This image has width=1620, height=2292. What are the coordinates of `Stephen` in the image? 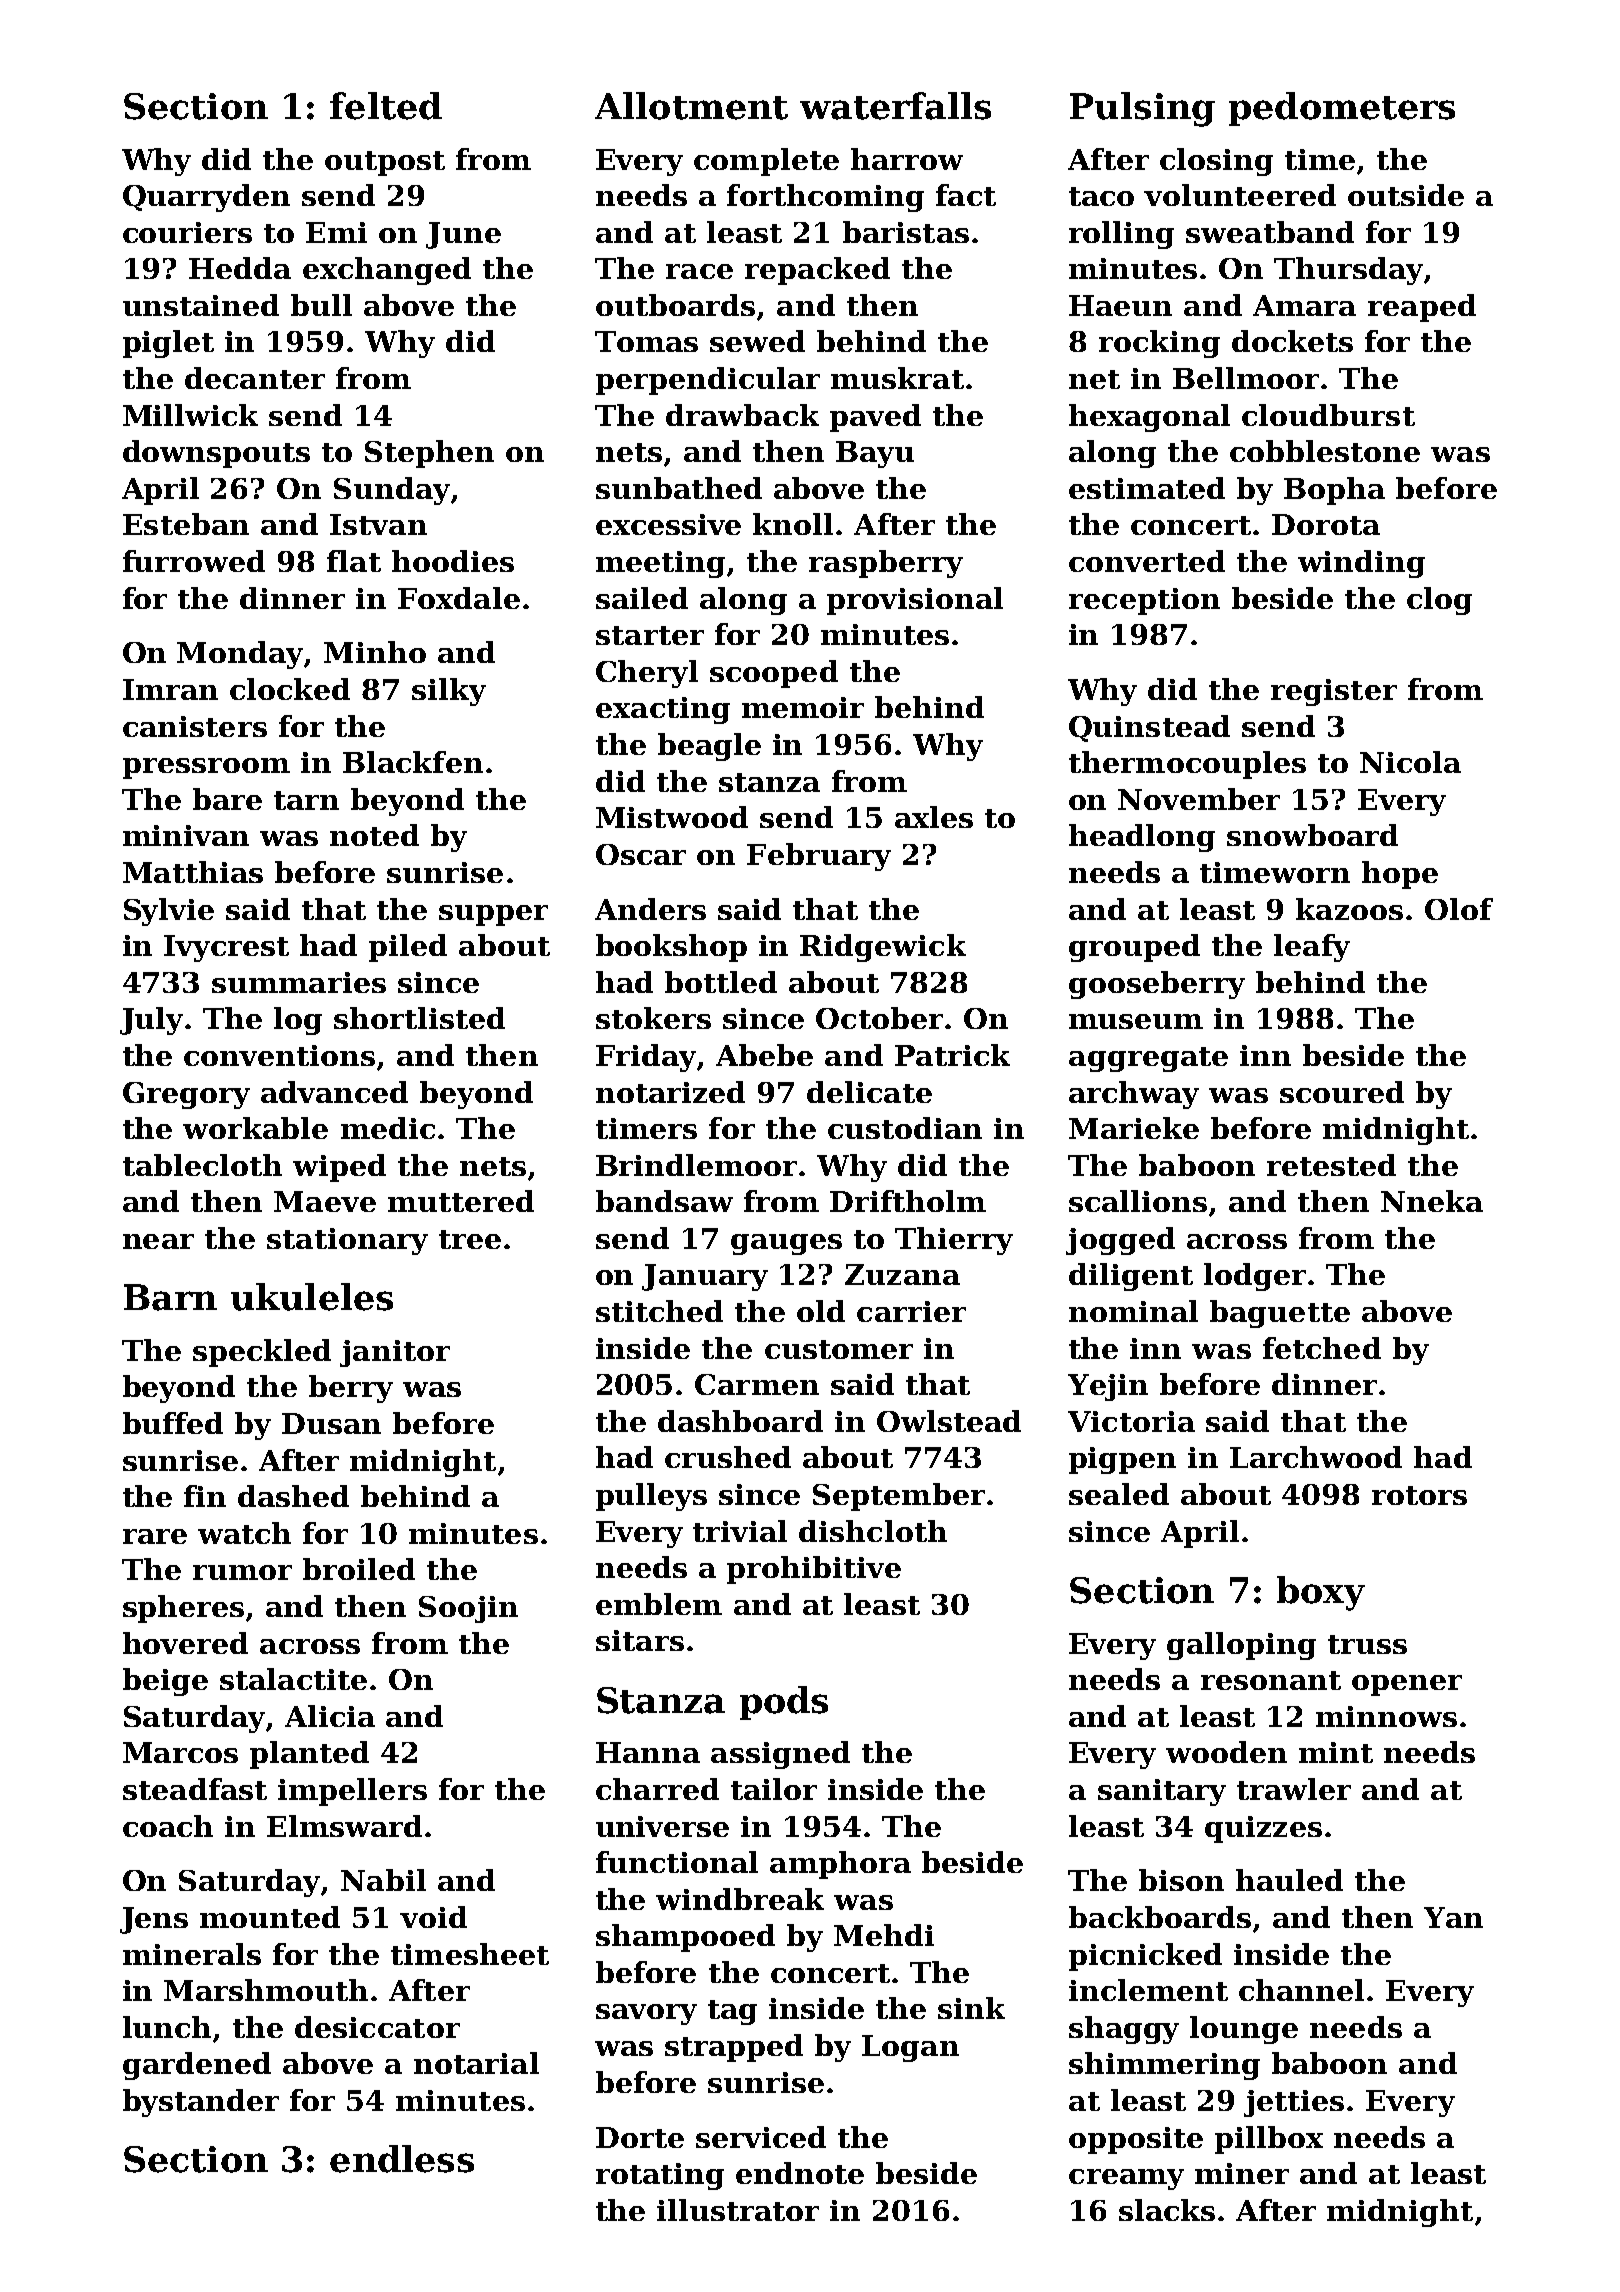 It's located at (429, 454).
